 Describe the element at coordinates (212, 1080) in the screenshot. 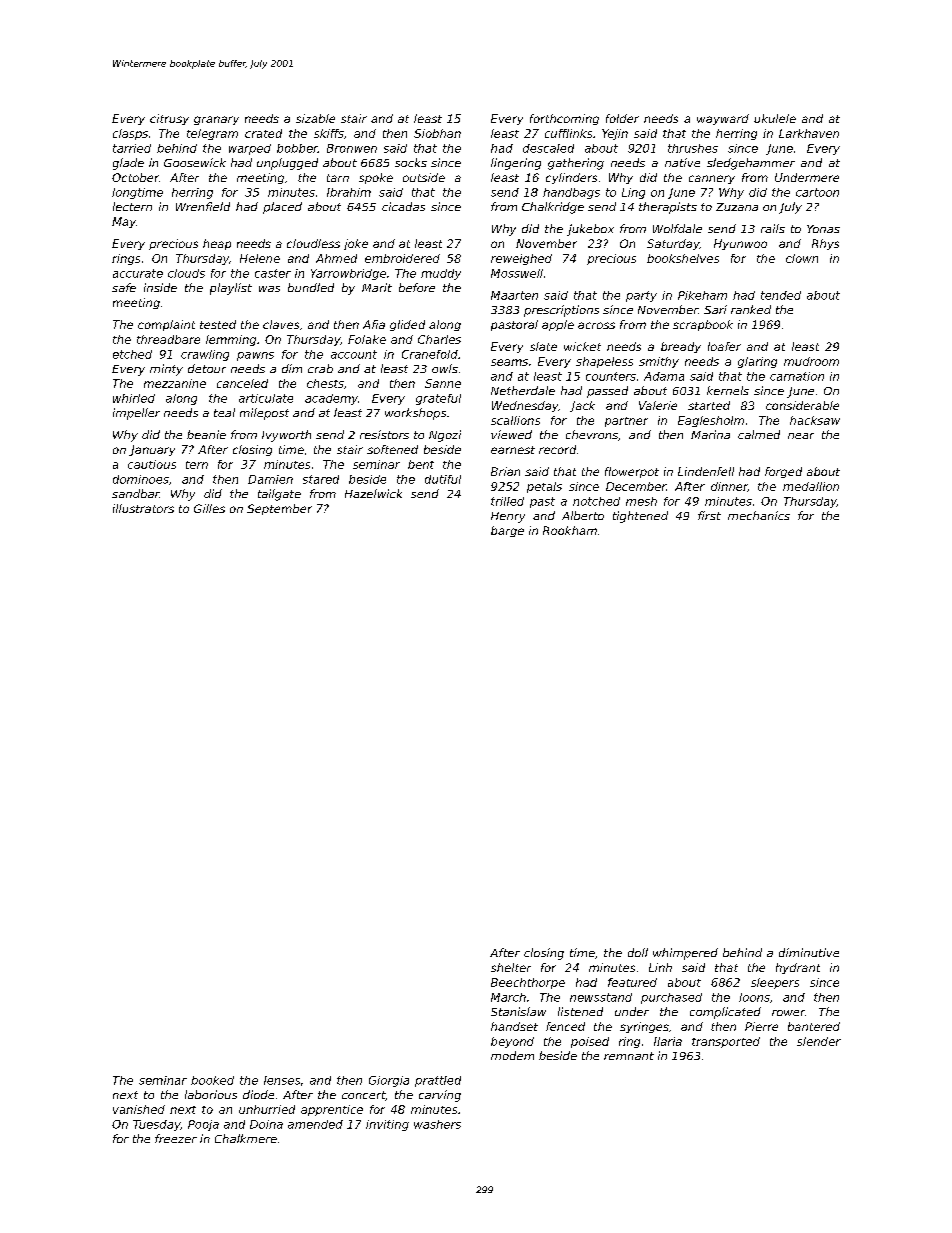

I see `booked` at that location.
